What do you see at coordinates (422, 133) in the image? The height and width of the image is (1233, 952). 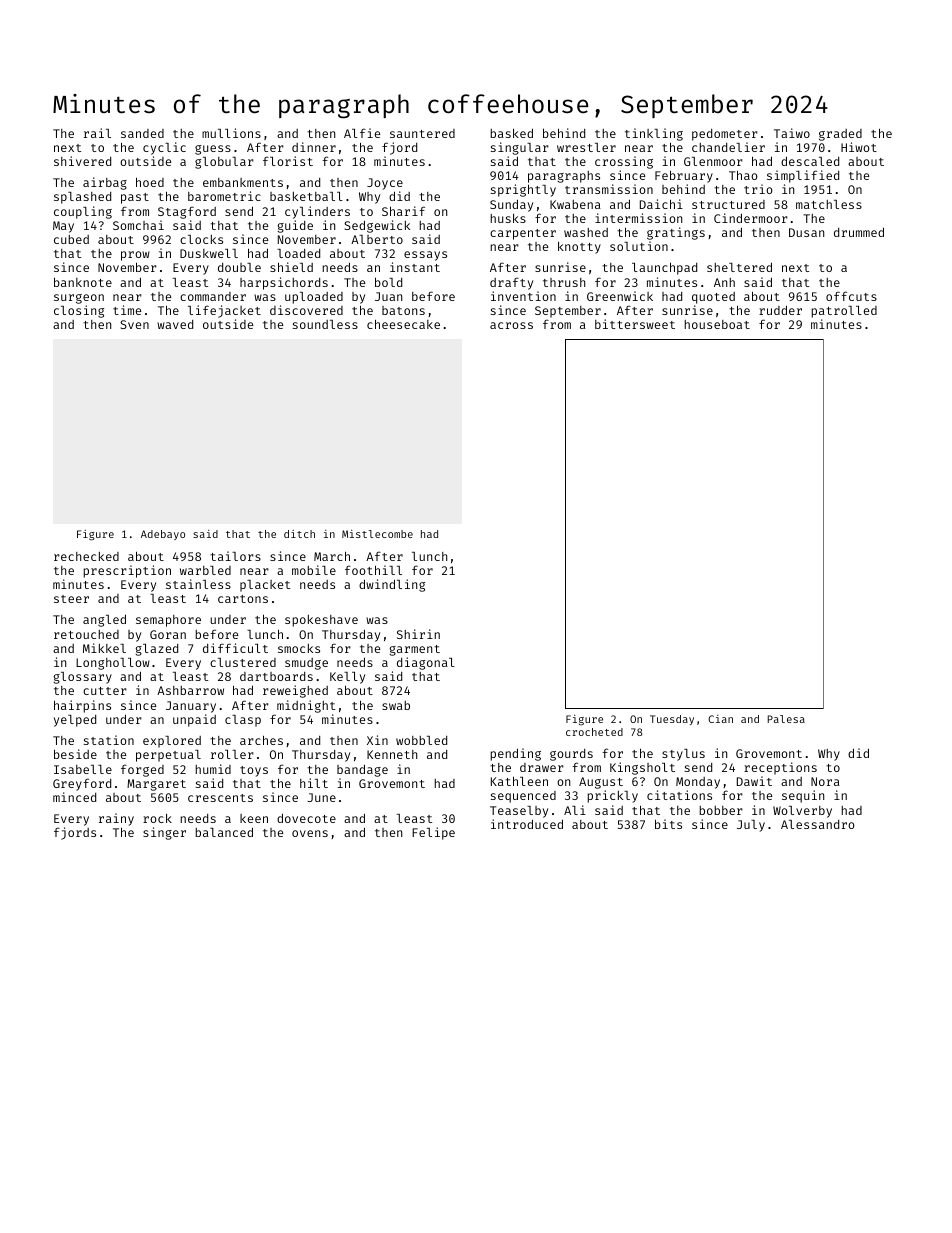 I see `sauntered` at bounding box center [422, 133].
